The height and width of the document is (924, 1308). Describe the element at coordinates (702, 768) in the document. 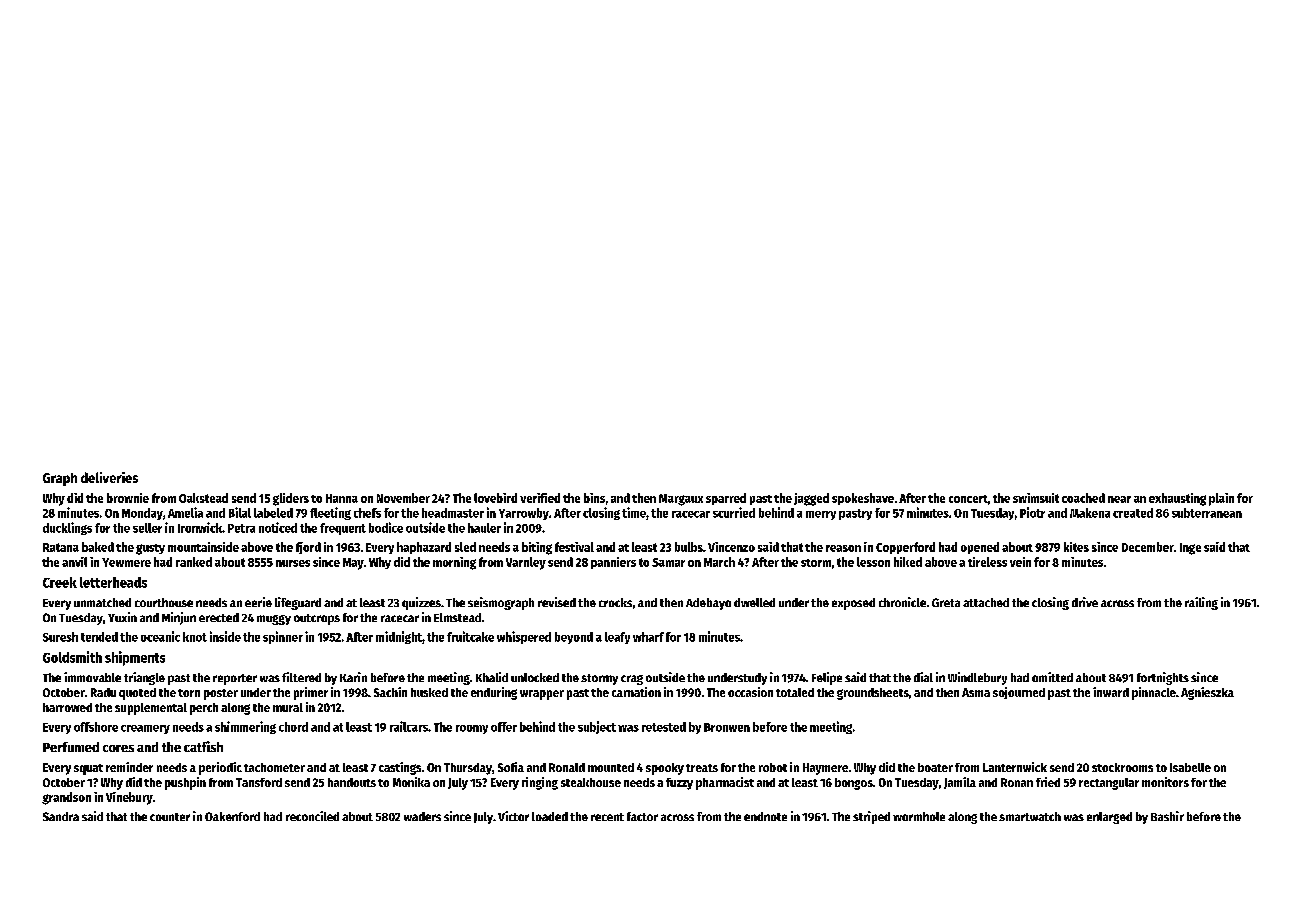

I see `treats` at that location.
